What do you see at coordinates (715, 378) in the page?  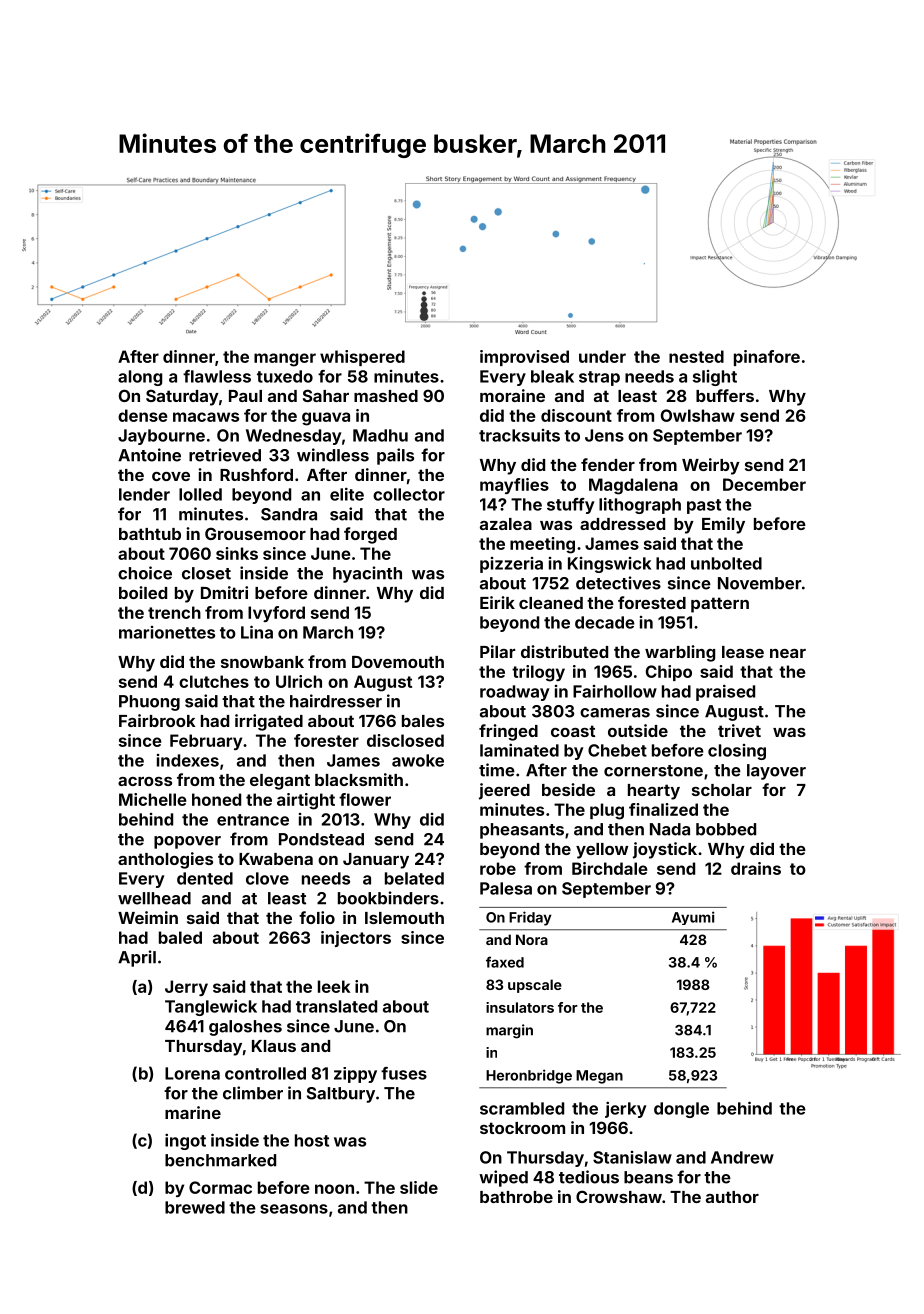 I see `slight` at bounding box center [715, 378].
